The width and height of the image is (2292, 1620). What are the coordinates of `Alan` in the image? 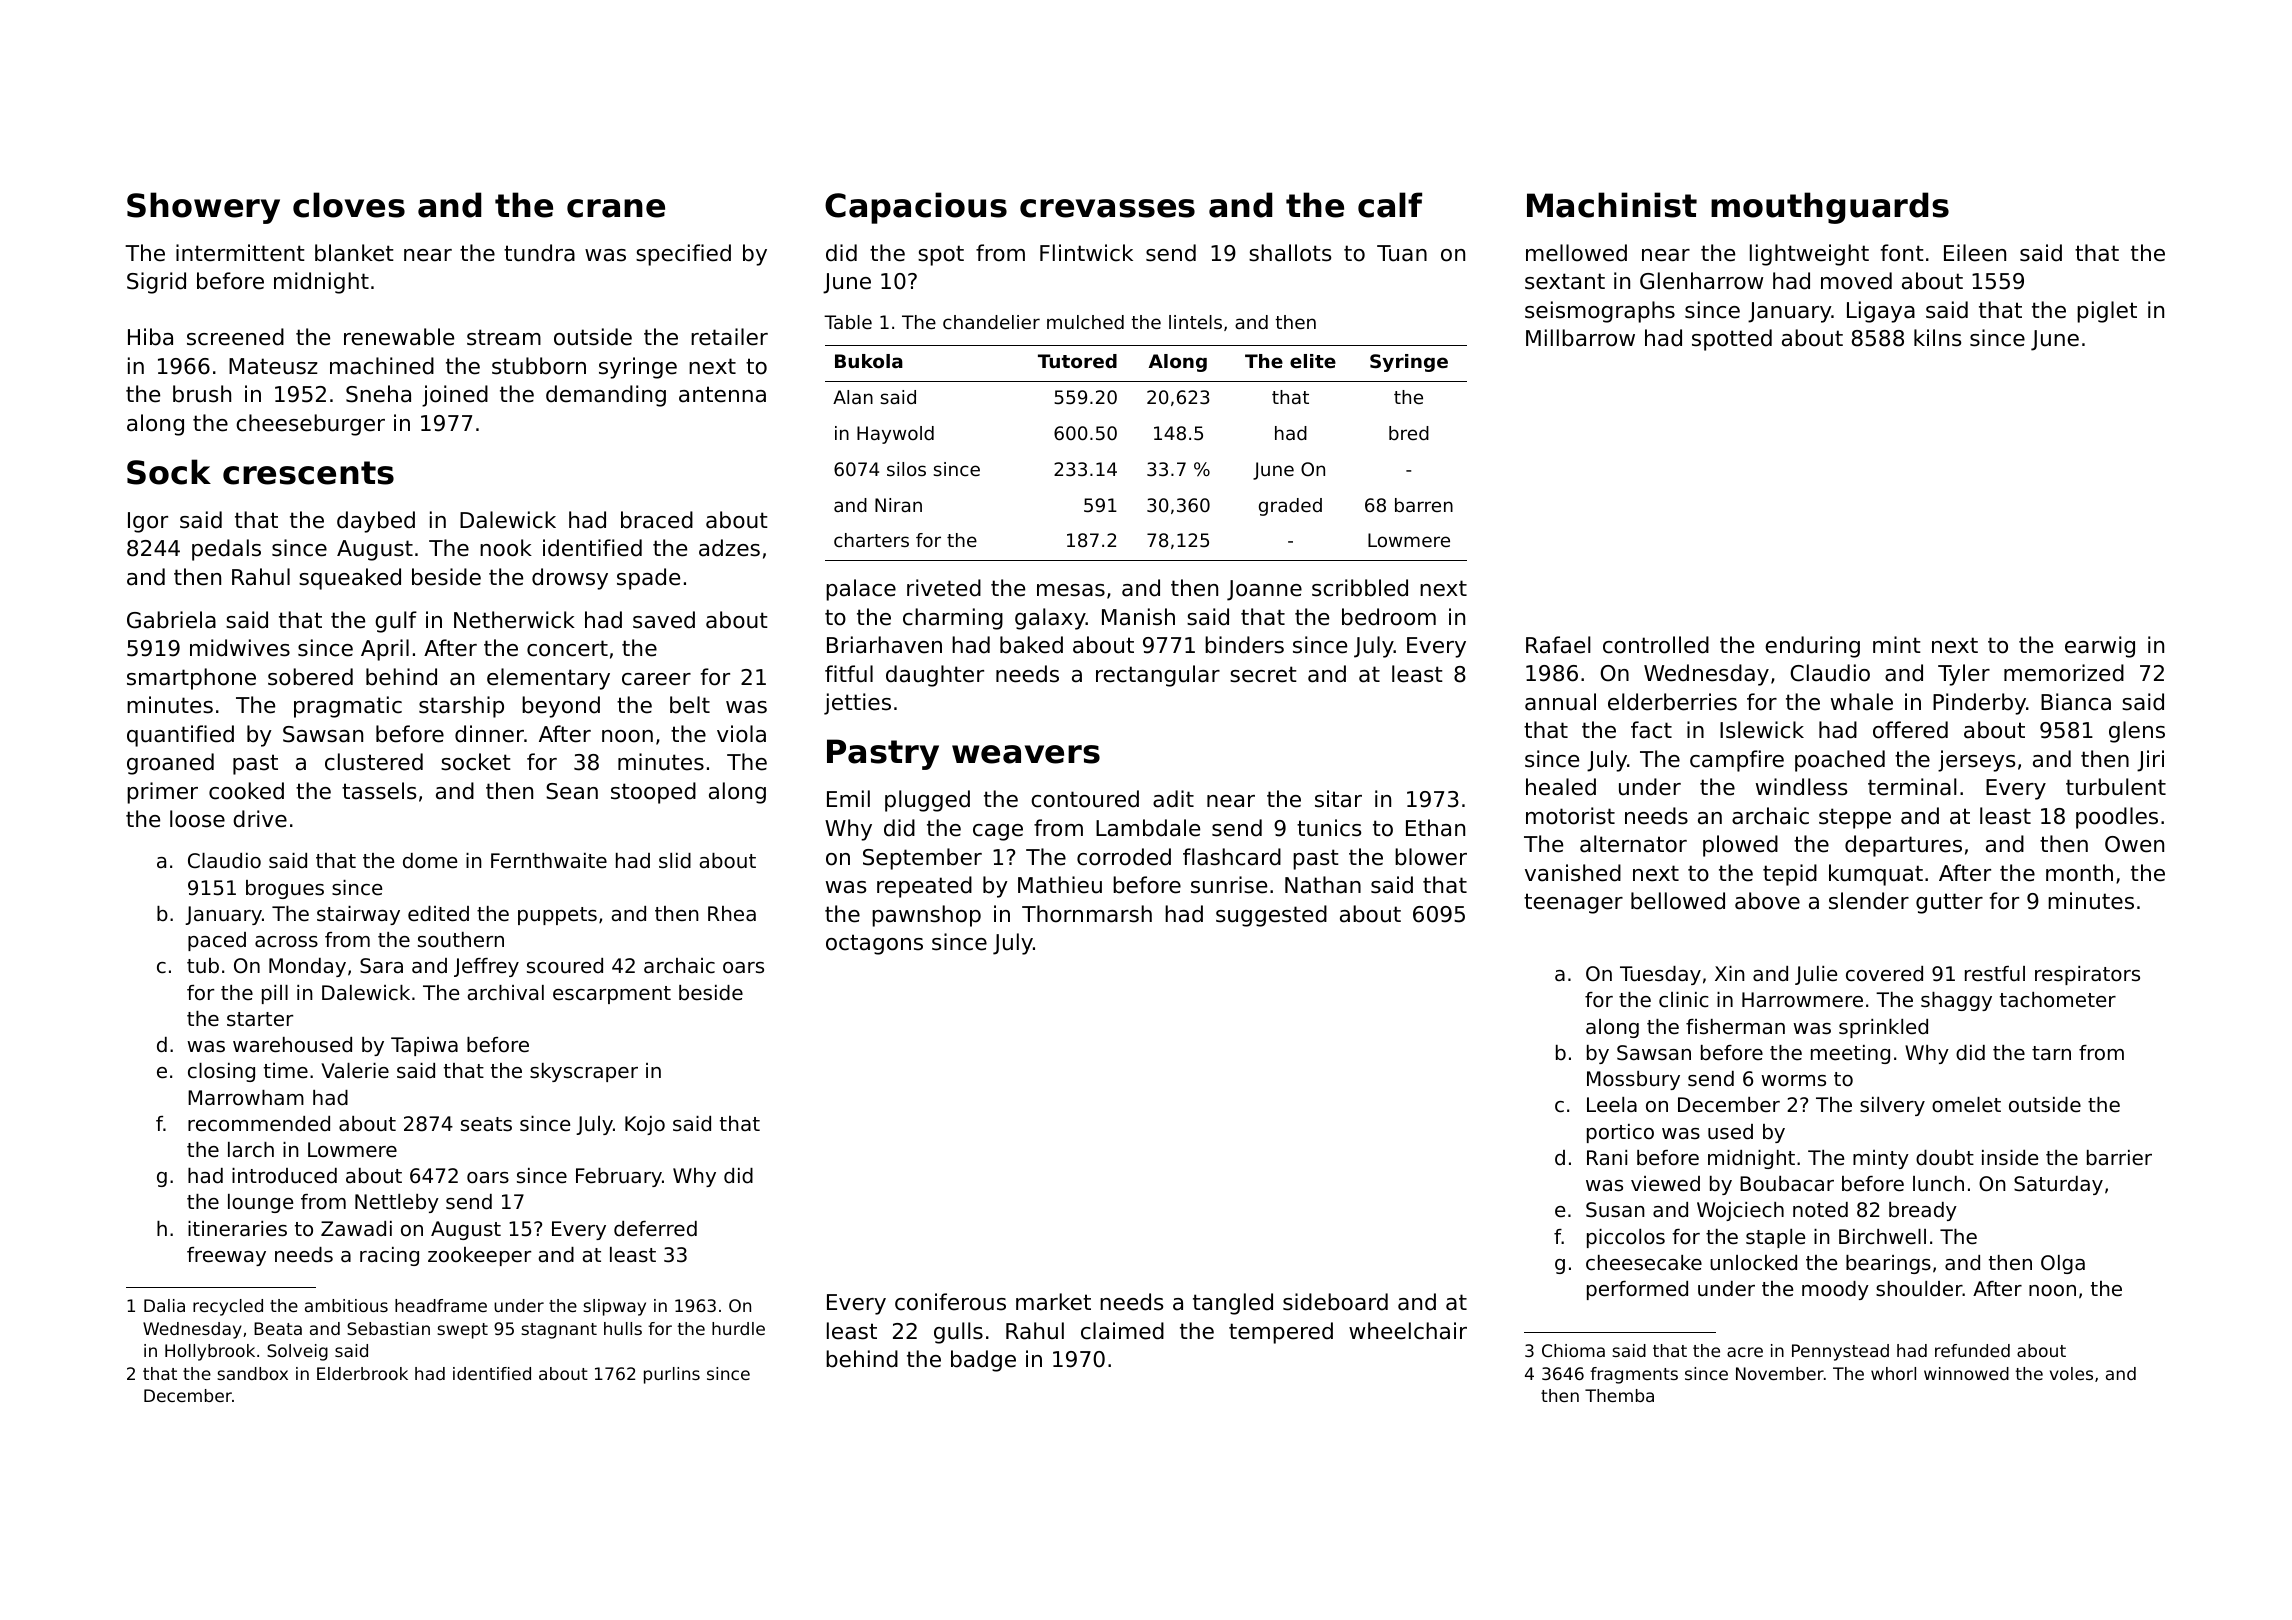 It's located at (853, 397).
